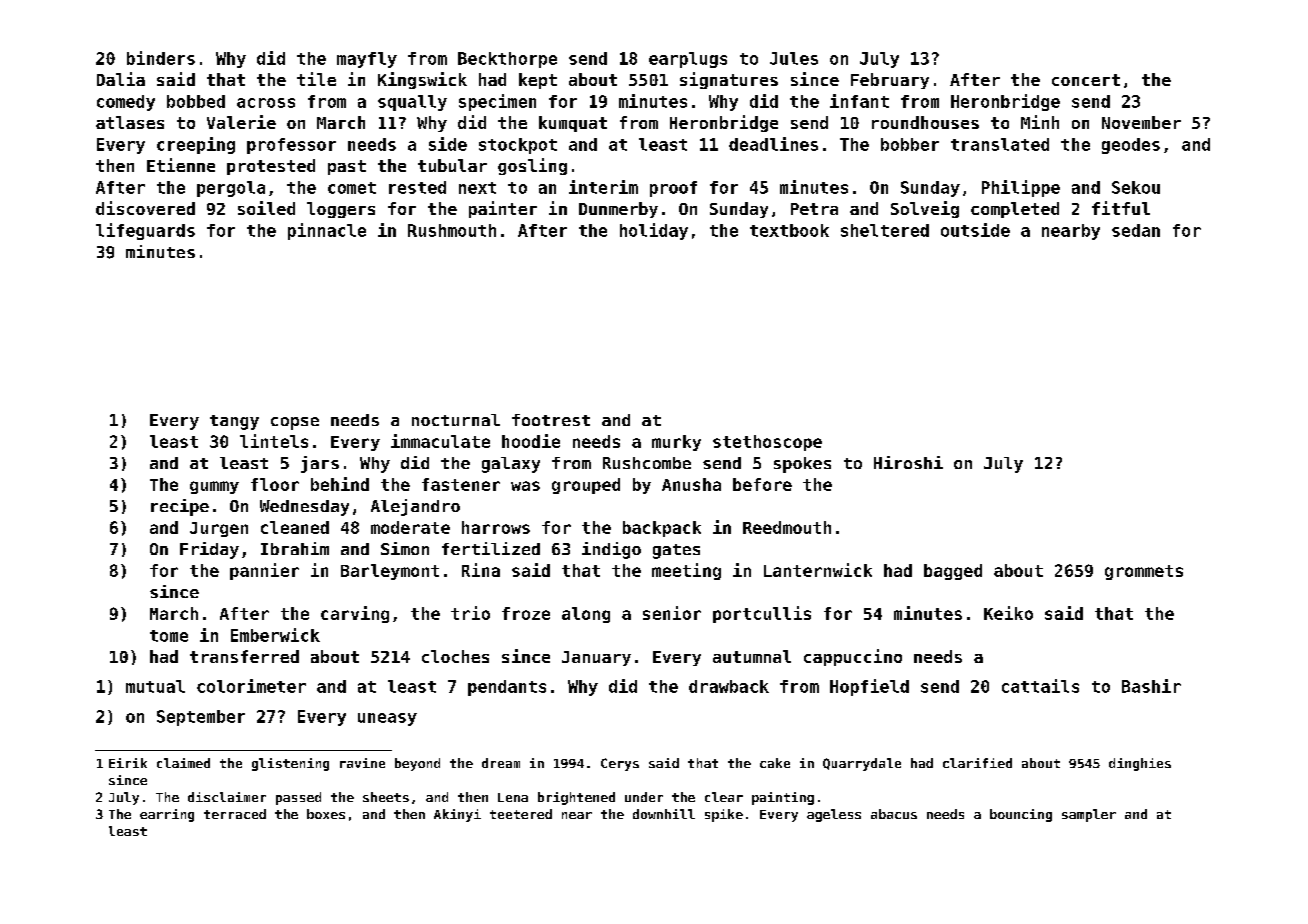 This screenshot has height=924, width=1308. What do you see at coordinates (367, 60) in the screenshot?
I see `mayfly` at bounding box center [367, 60].
